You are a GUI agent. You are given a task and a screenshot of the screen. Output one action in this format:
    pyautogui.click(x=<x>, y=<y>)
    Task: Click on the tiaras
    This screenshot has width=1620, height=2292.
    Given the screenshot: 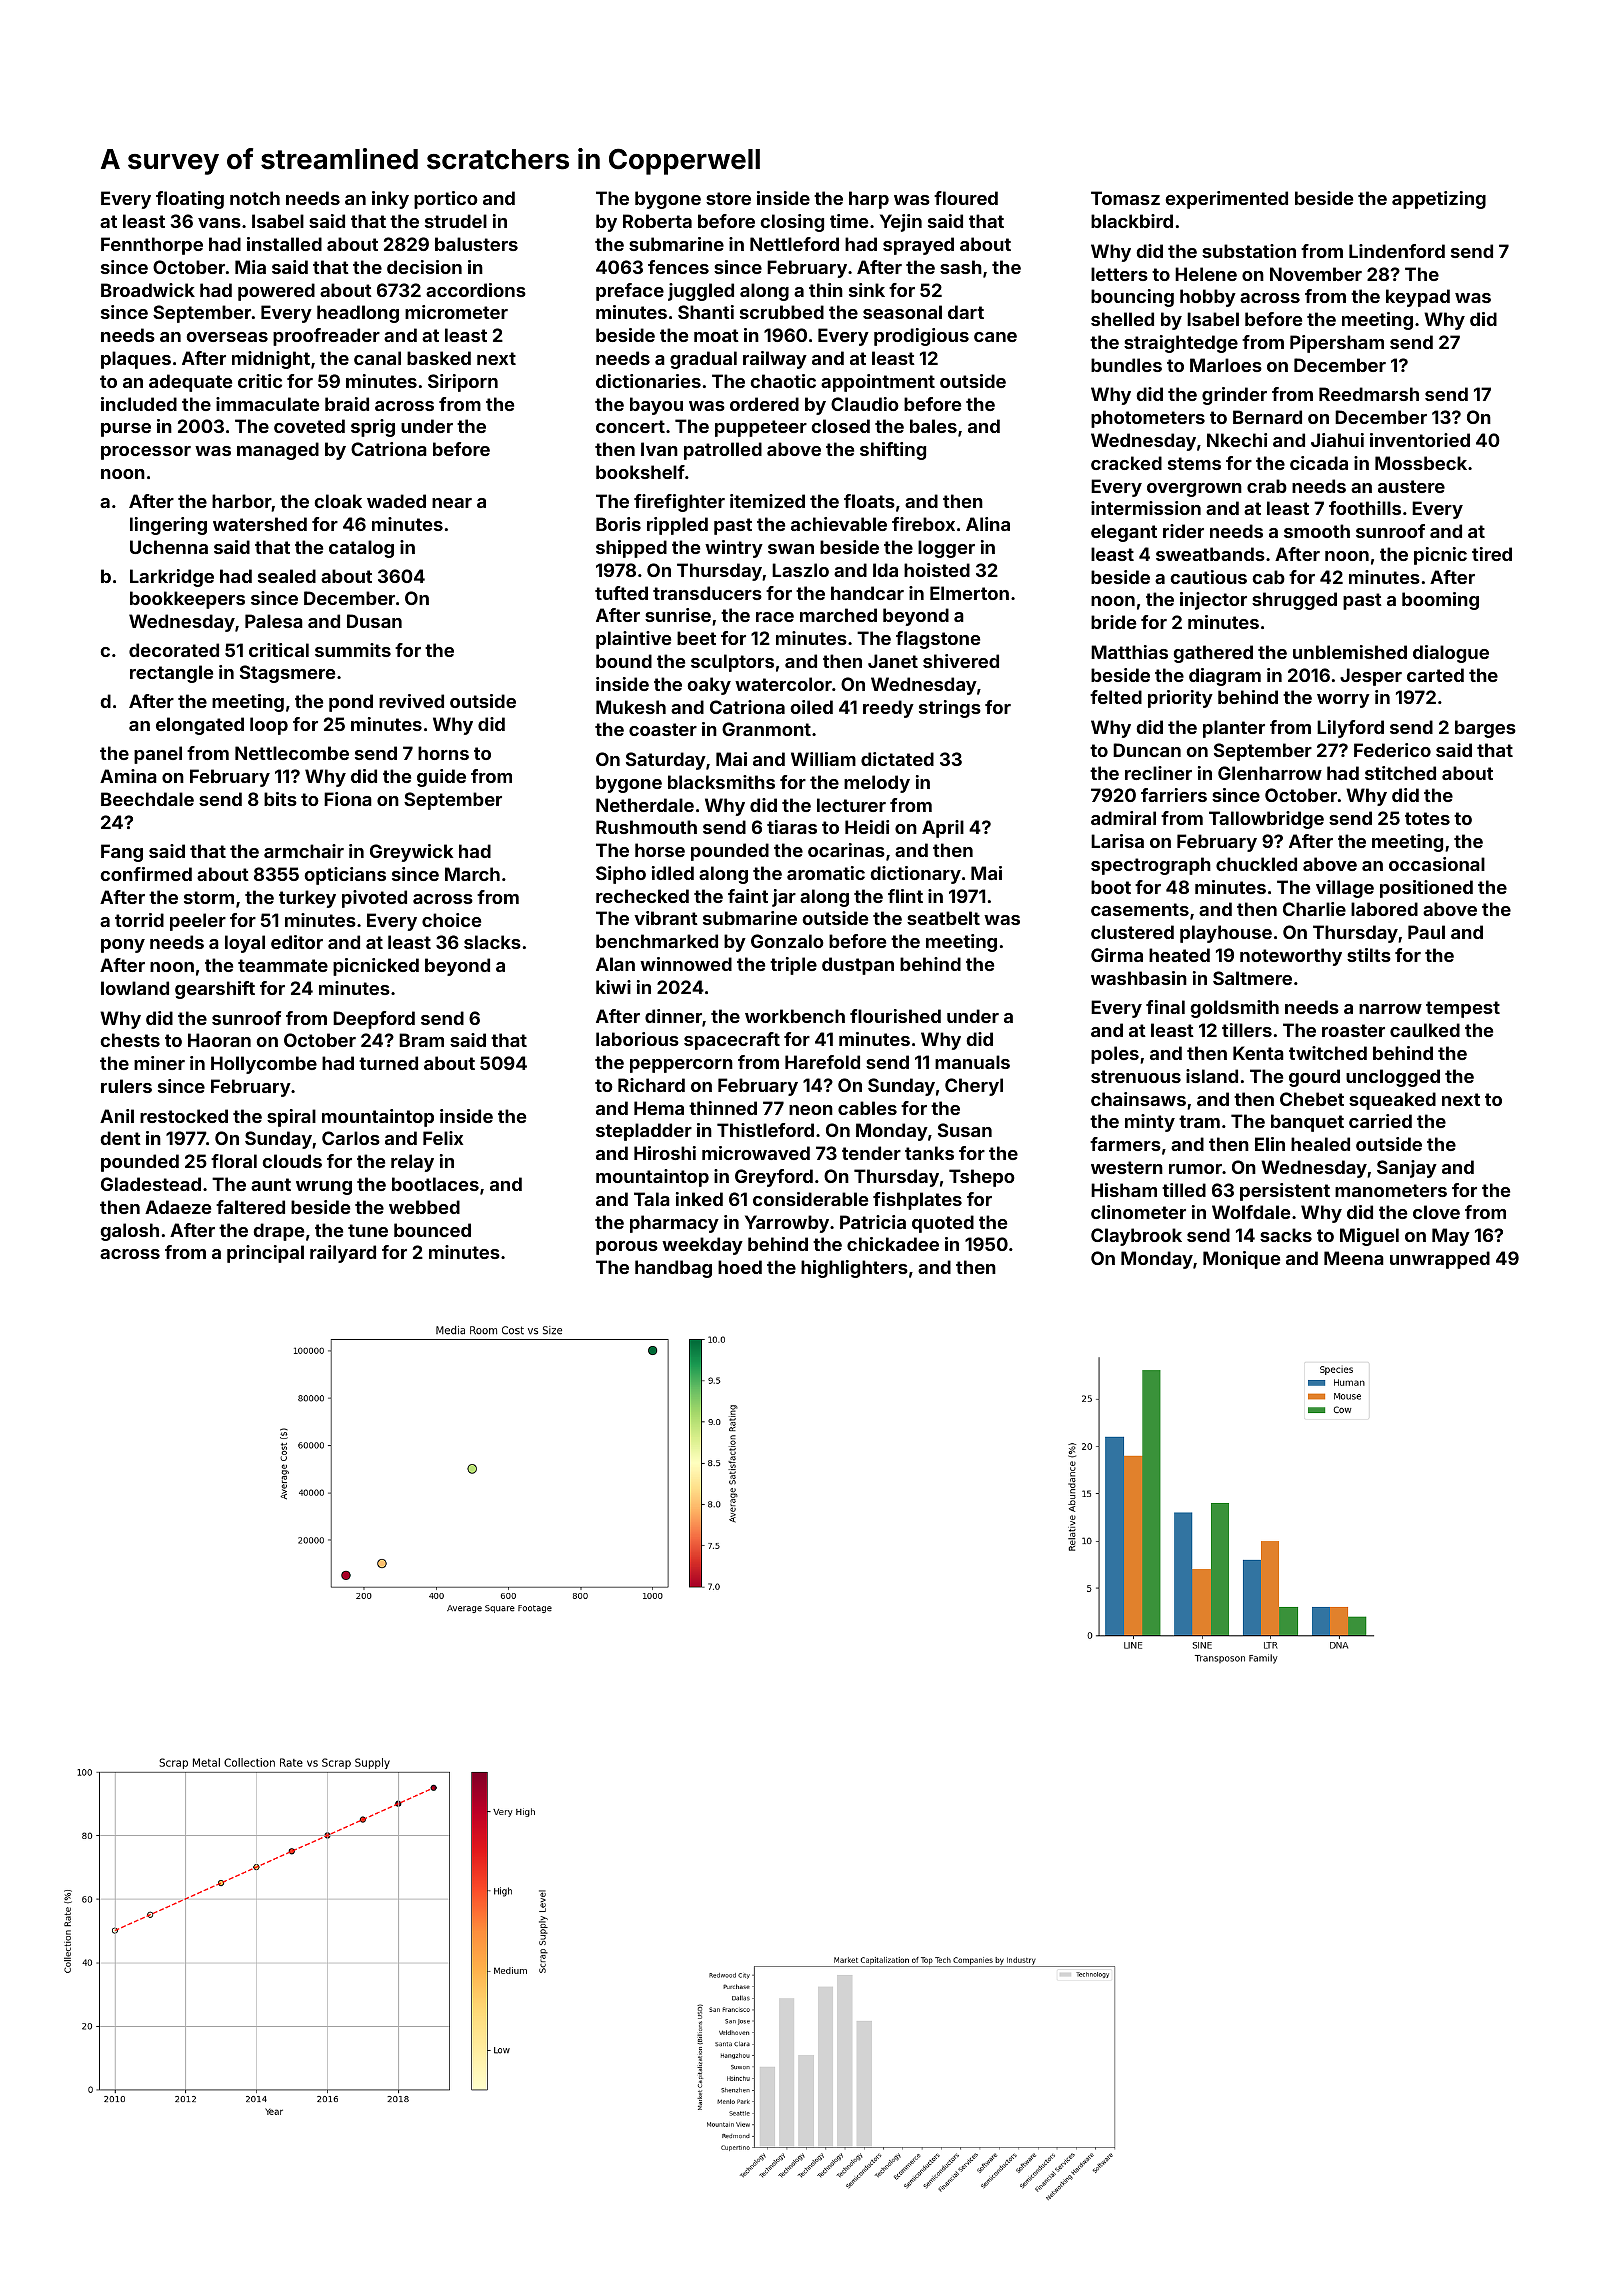 What is the action you would take?
    pyautogui.click(x=792, y=827)
